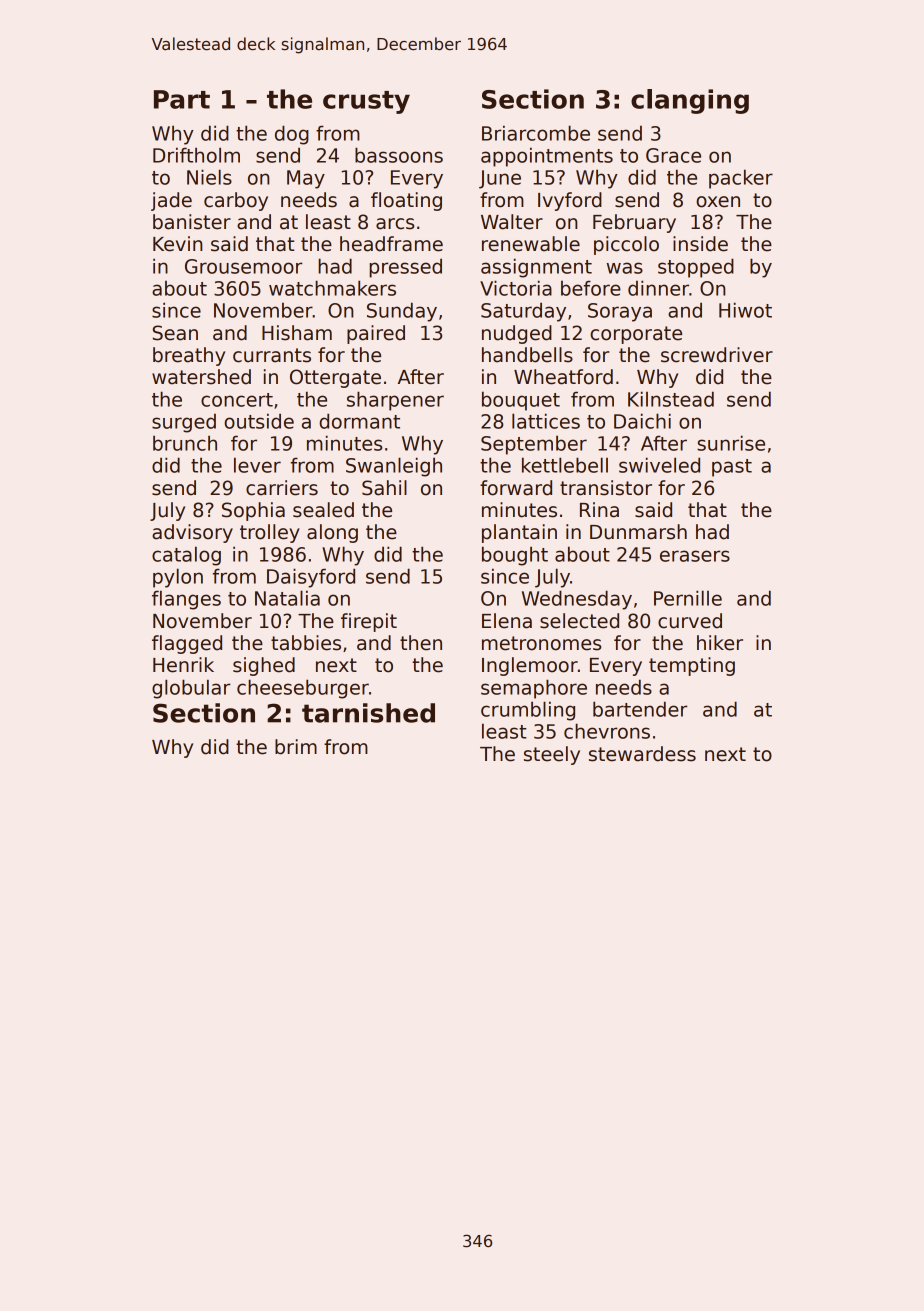  I want to click on clanging, so click(690, 101).
